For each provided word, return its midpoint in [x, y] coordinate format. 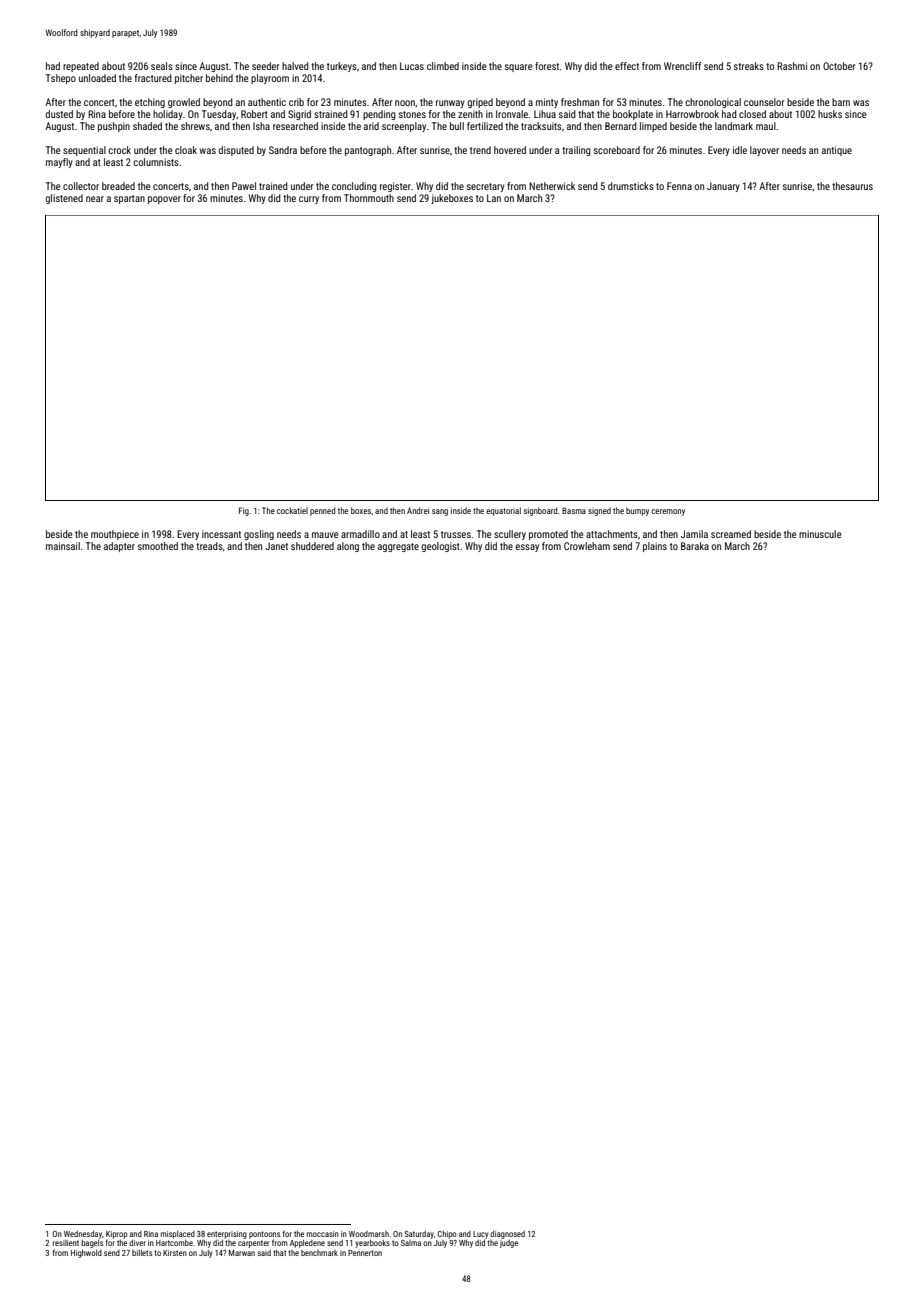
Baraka [695, 546]
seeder [265, 66]
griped [480, 103]
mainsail [63, 546]
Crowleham [587, 546]
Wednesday [83, 1235]
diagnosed [507, 1235]
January [723, 187]
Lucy [480, 1235]
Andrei [418, 510]
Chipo [447, 1235]
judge [509, 1244]
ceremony [668, 512]
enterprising [227, 1235]
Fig [244, 511]
